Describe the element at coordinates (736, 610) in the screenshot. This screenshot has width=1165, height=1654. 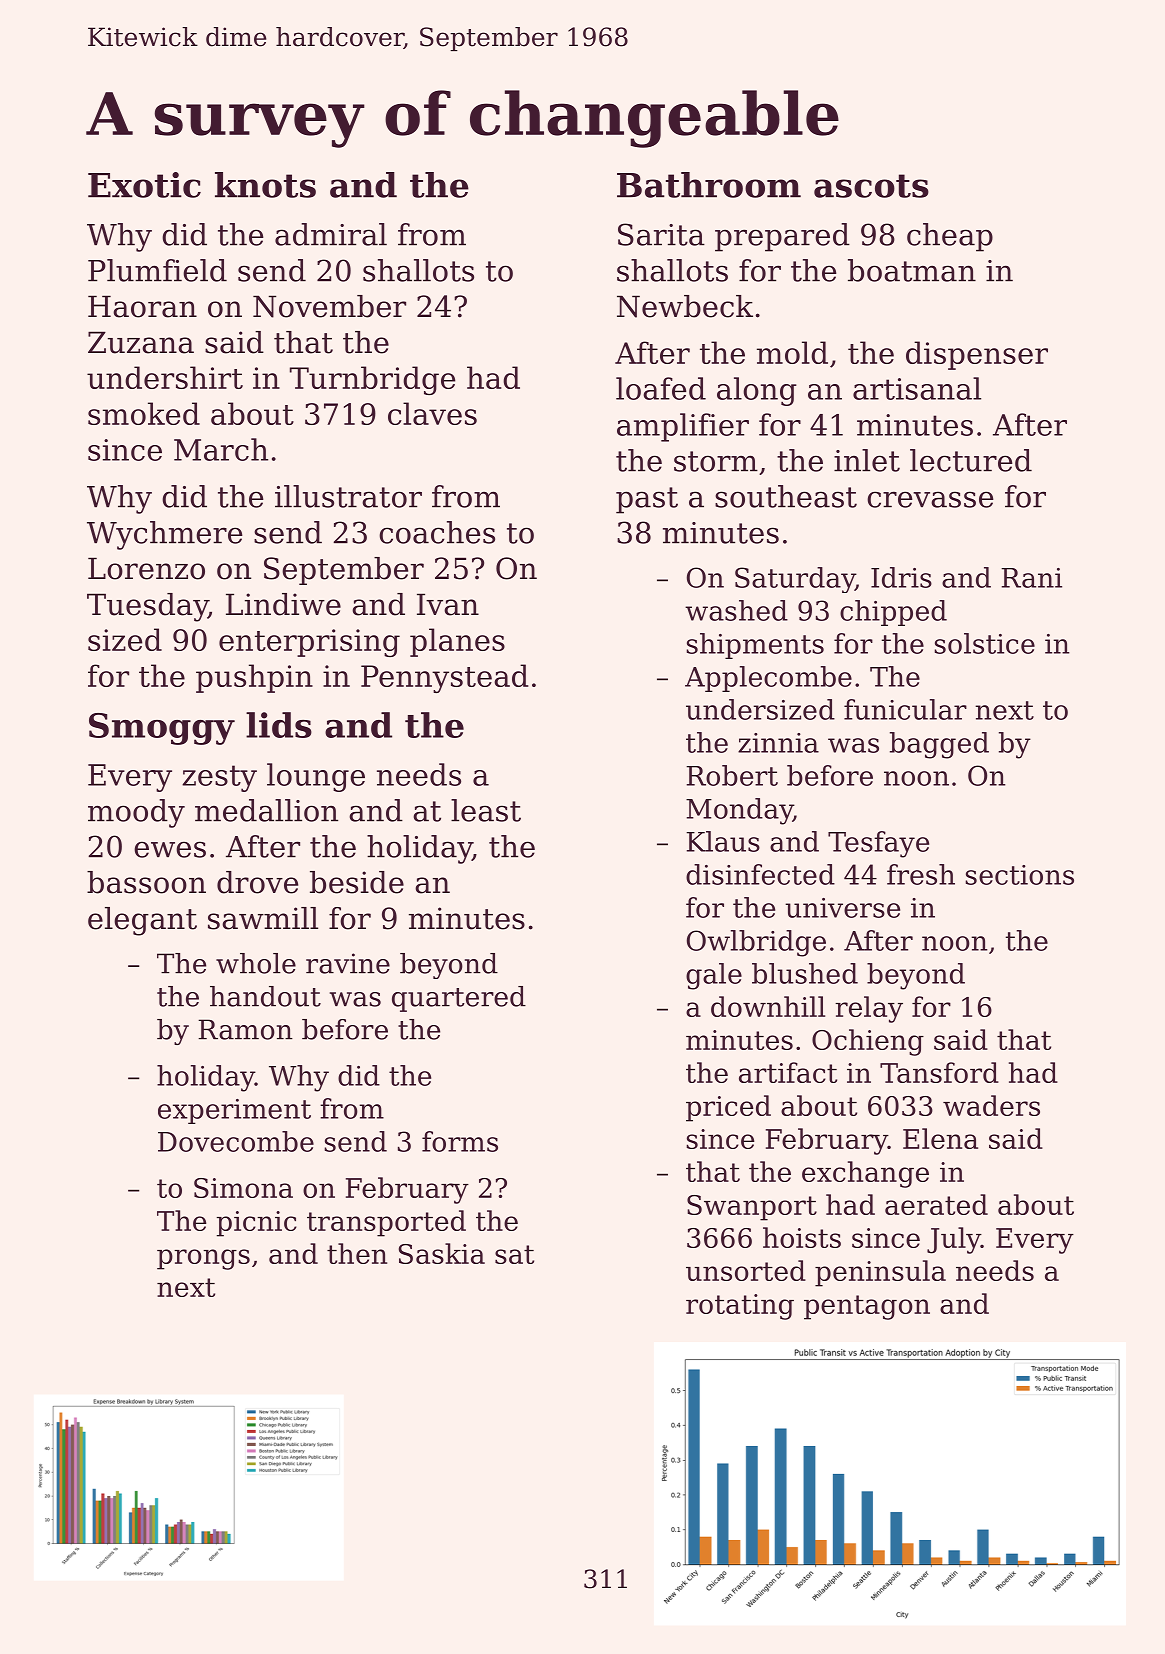
I see `washed` at that location.
